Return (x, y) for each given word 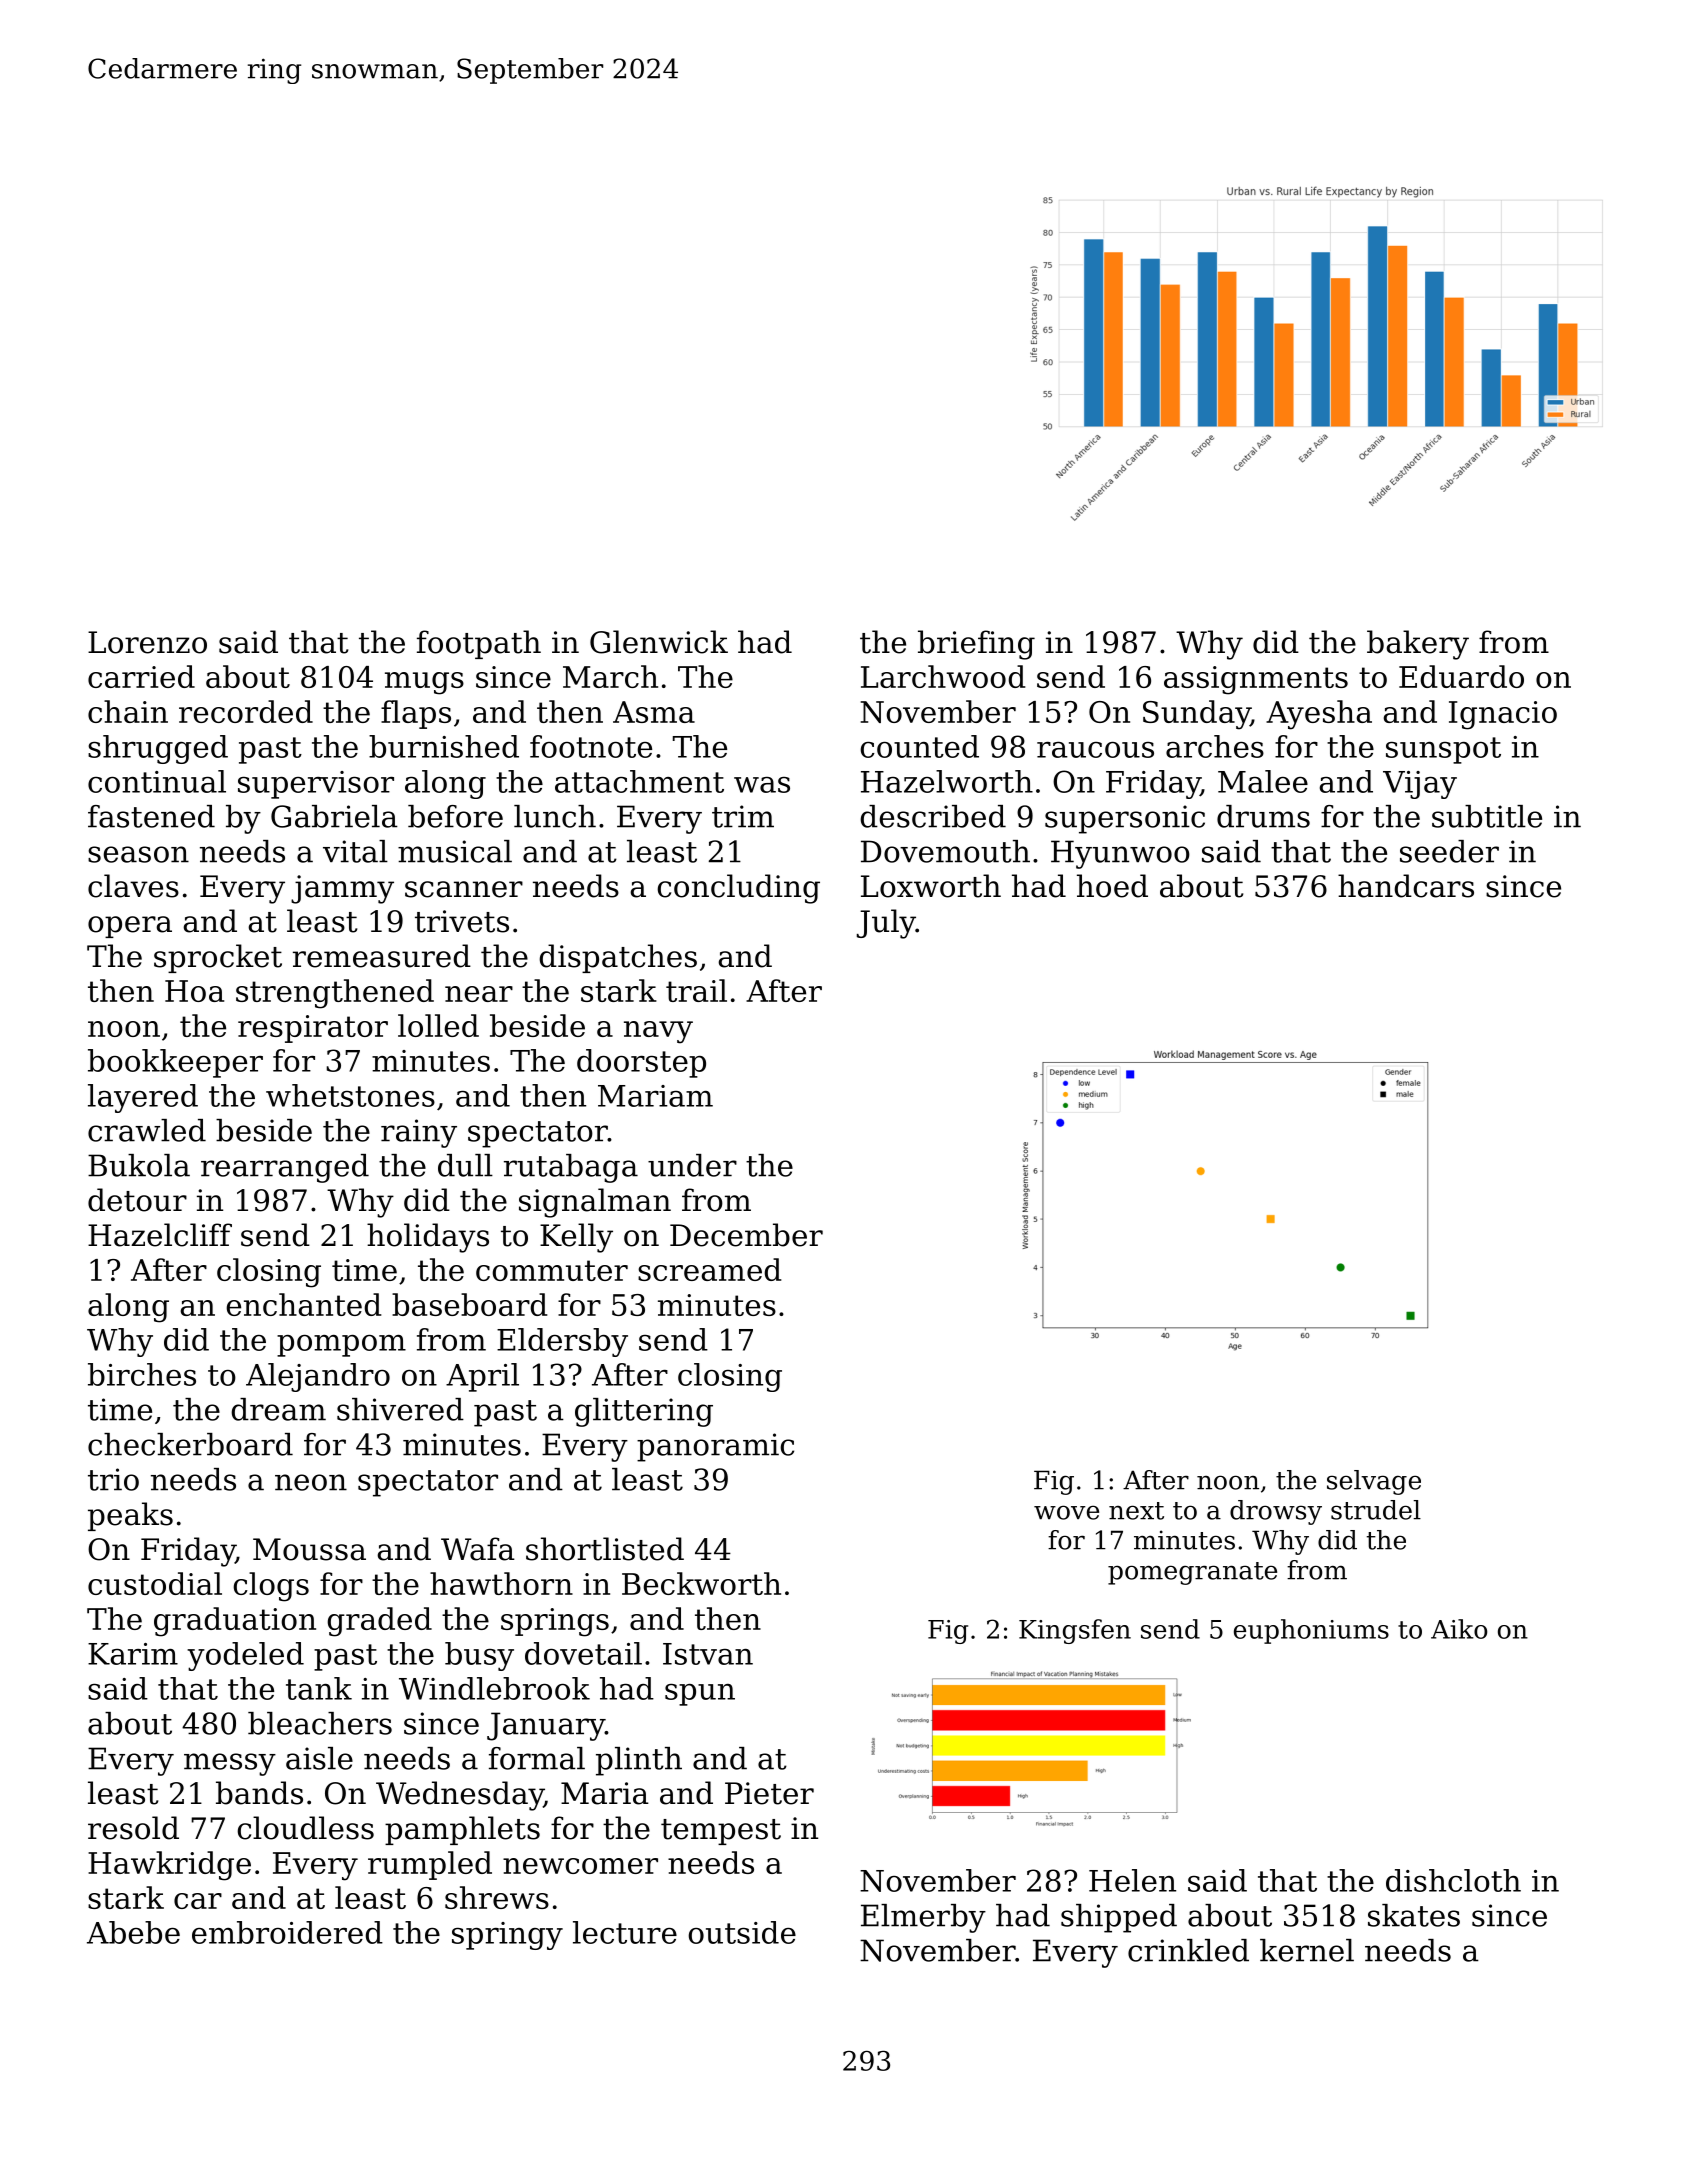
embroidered (287, 1932)
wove (1066, 1512)
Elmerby (923, 1918)
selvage (1374, 1482)
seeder (1449, 851)
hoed (1112, 886)
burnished (444, 746)
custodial (155, 1583)
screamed (709, 1269)
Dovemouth (945, 851)
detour (137, 1200)
